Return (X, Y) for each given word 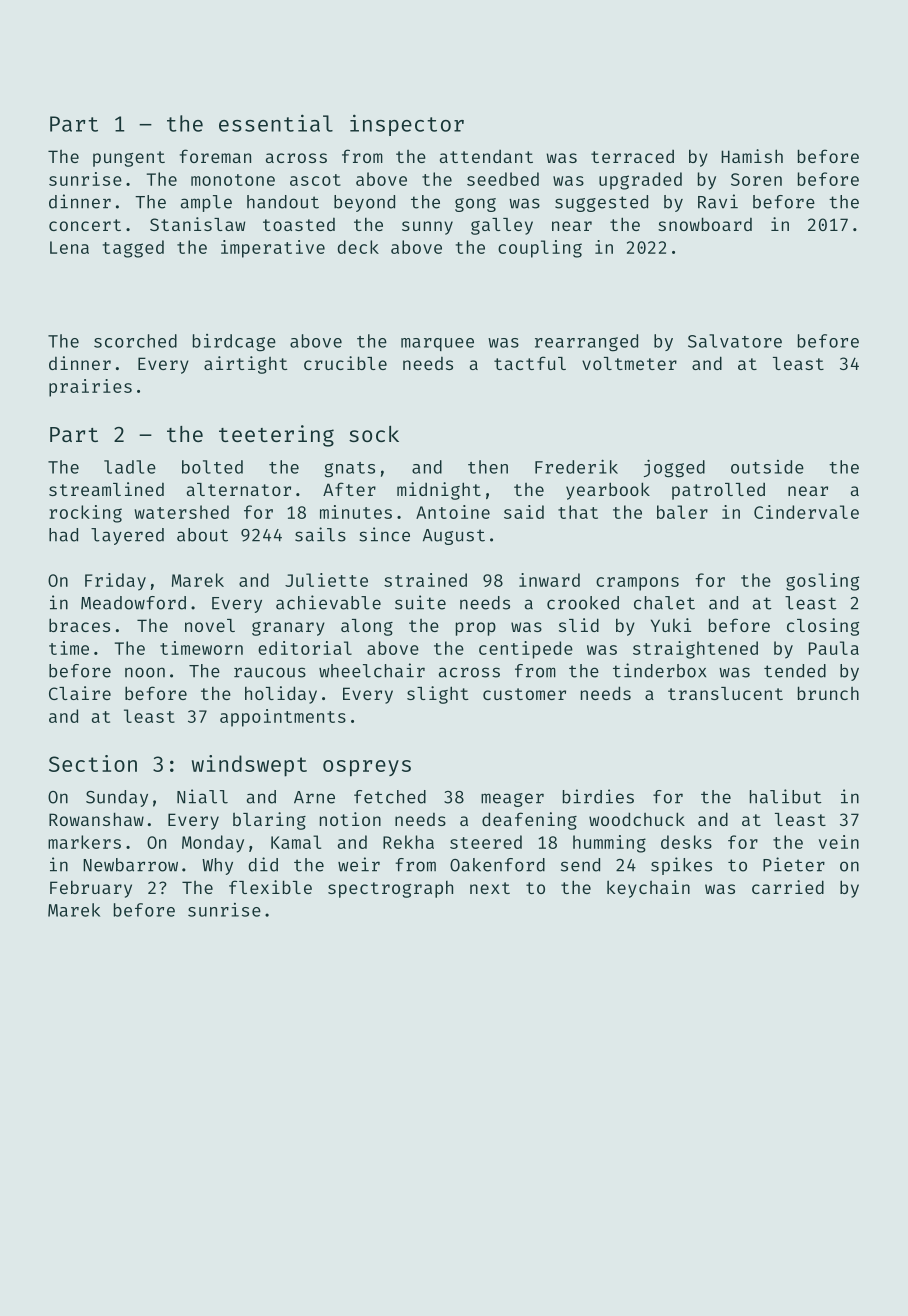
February (91, 889)
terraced (632, 156)
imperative (273, 249)
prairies (90, 388)
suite (420, 602)
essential (276, 123)
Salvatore (735, 341)
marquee (437, 344)
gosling (822, 582)
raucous (270, 672)
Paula (834, 648)
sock (374, 434)
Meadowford (133, 603)
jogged (674, 468)
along (367, 627)
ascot (315, 180)
